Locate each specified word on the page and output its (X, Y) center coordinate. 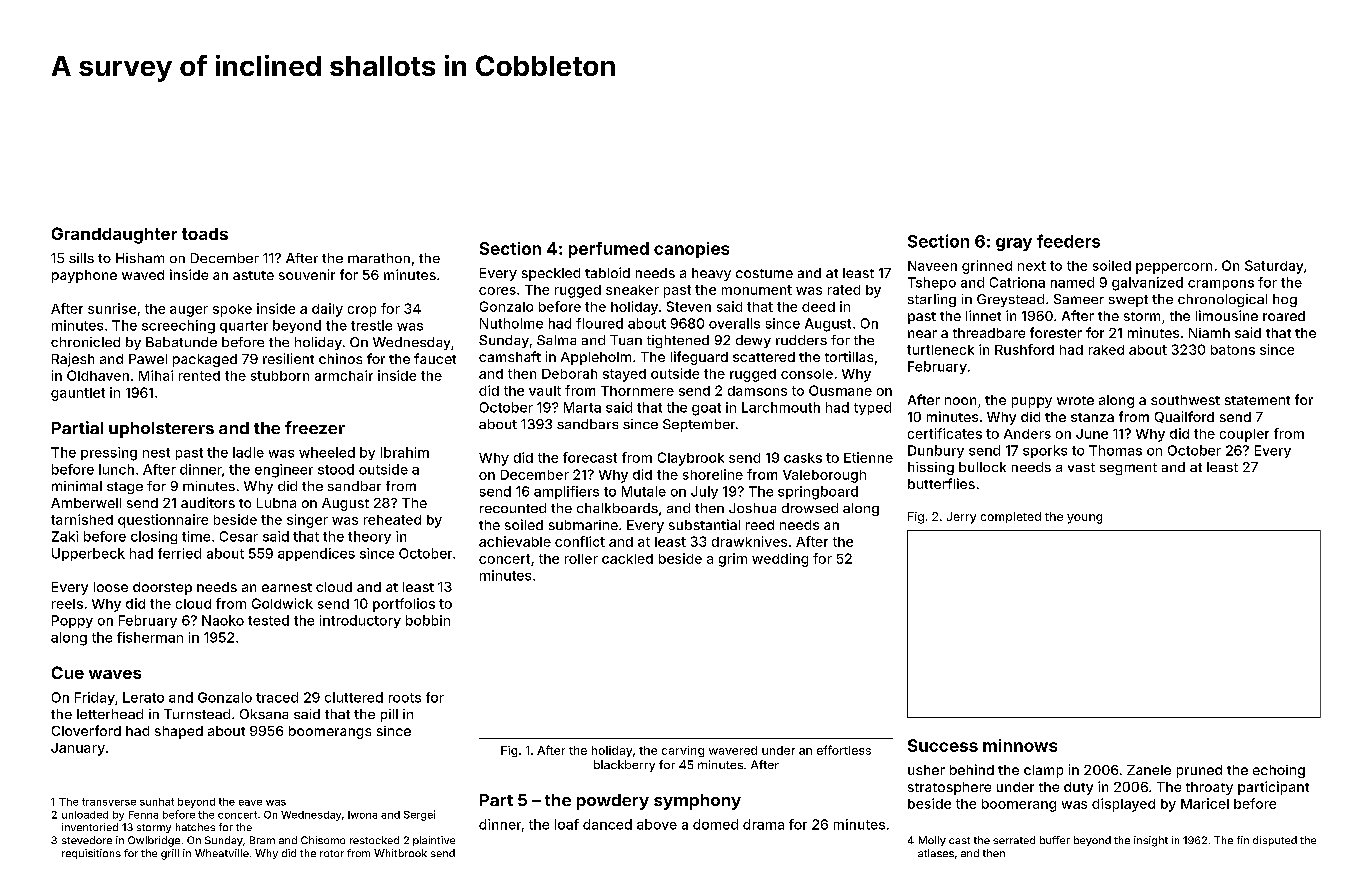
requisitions (91, 854)
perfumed (609, 250)
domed (715, 824)
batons (1233, 350)
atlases (936, 853)
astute (253, 275)
